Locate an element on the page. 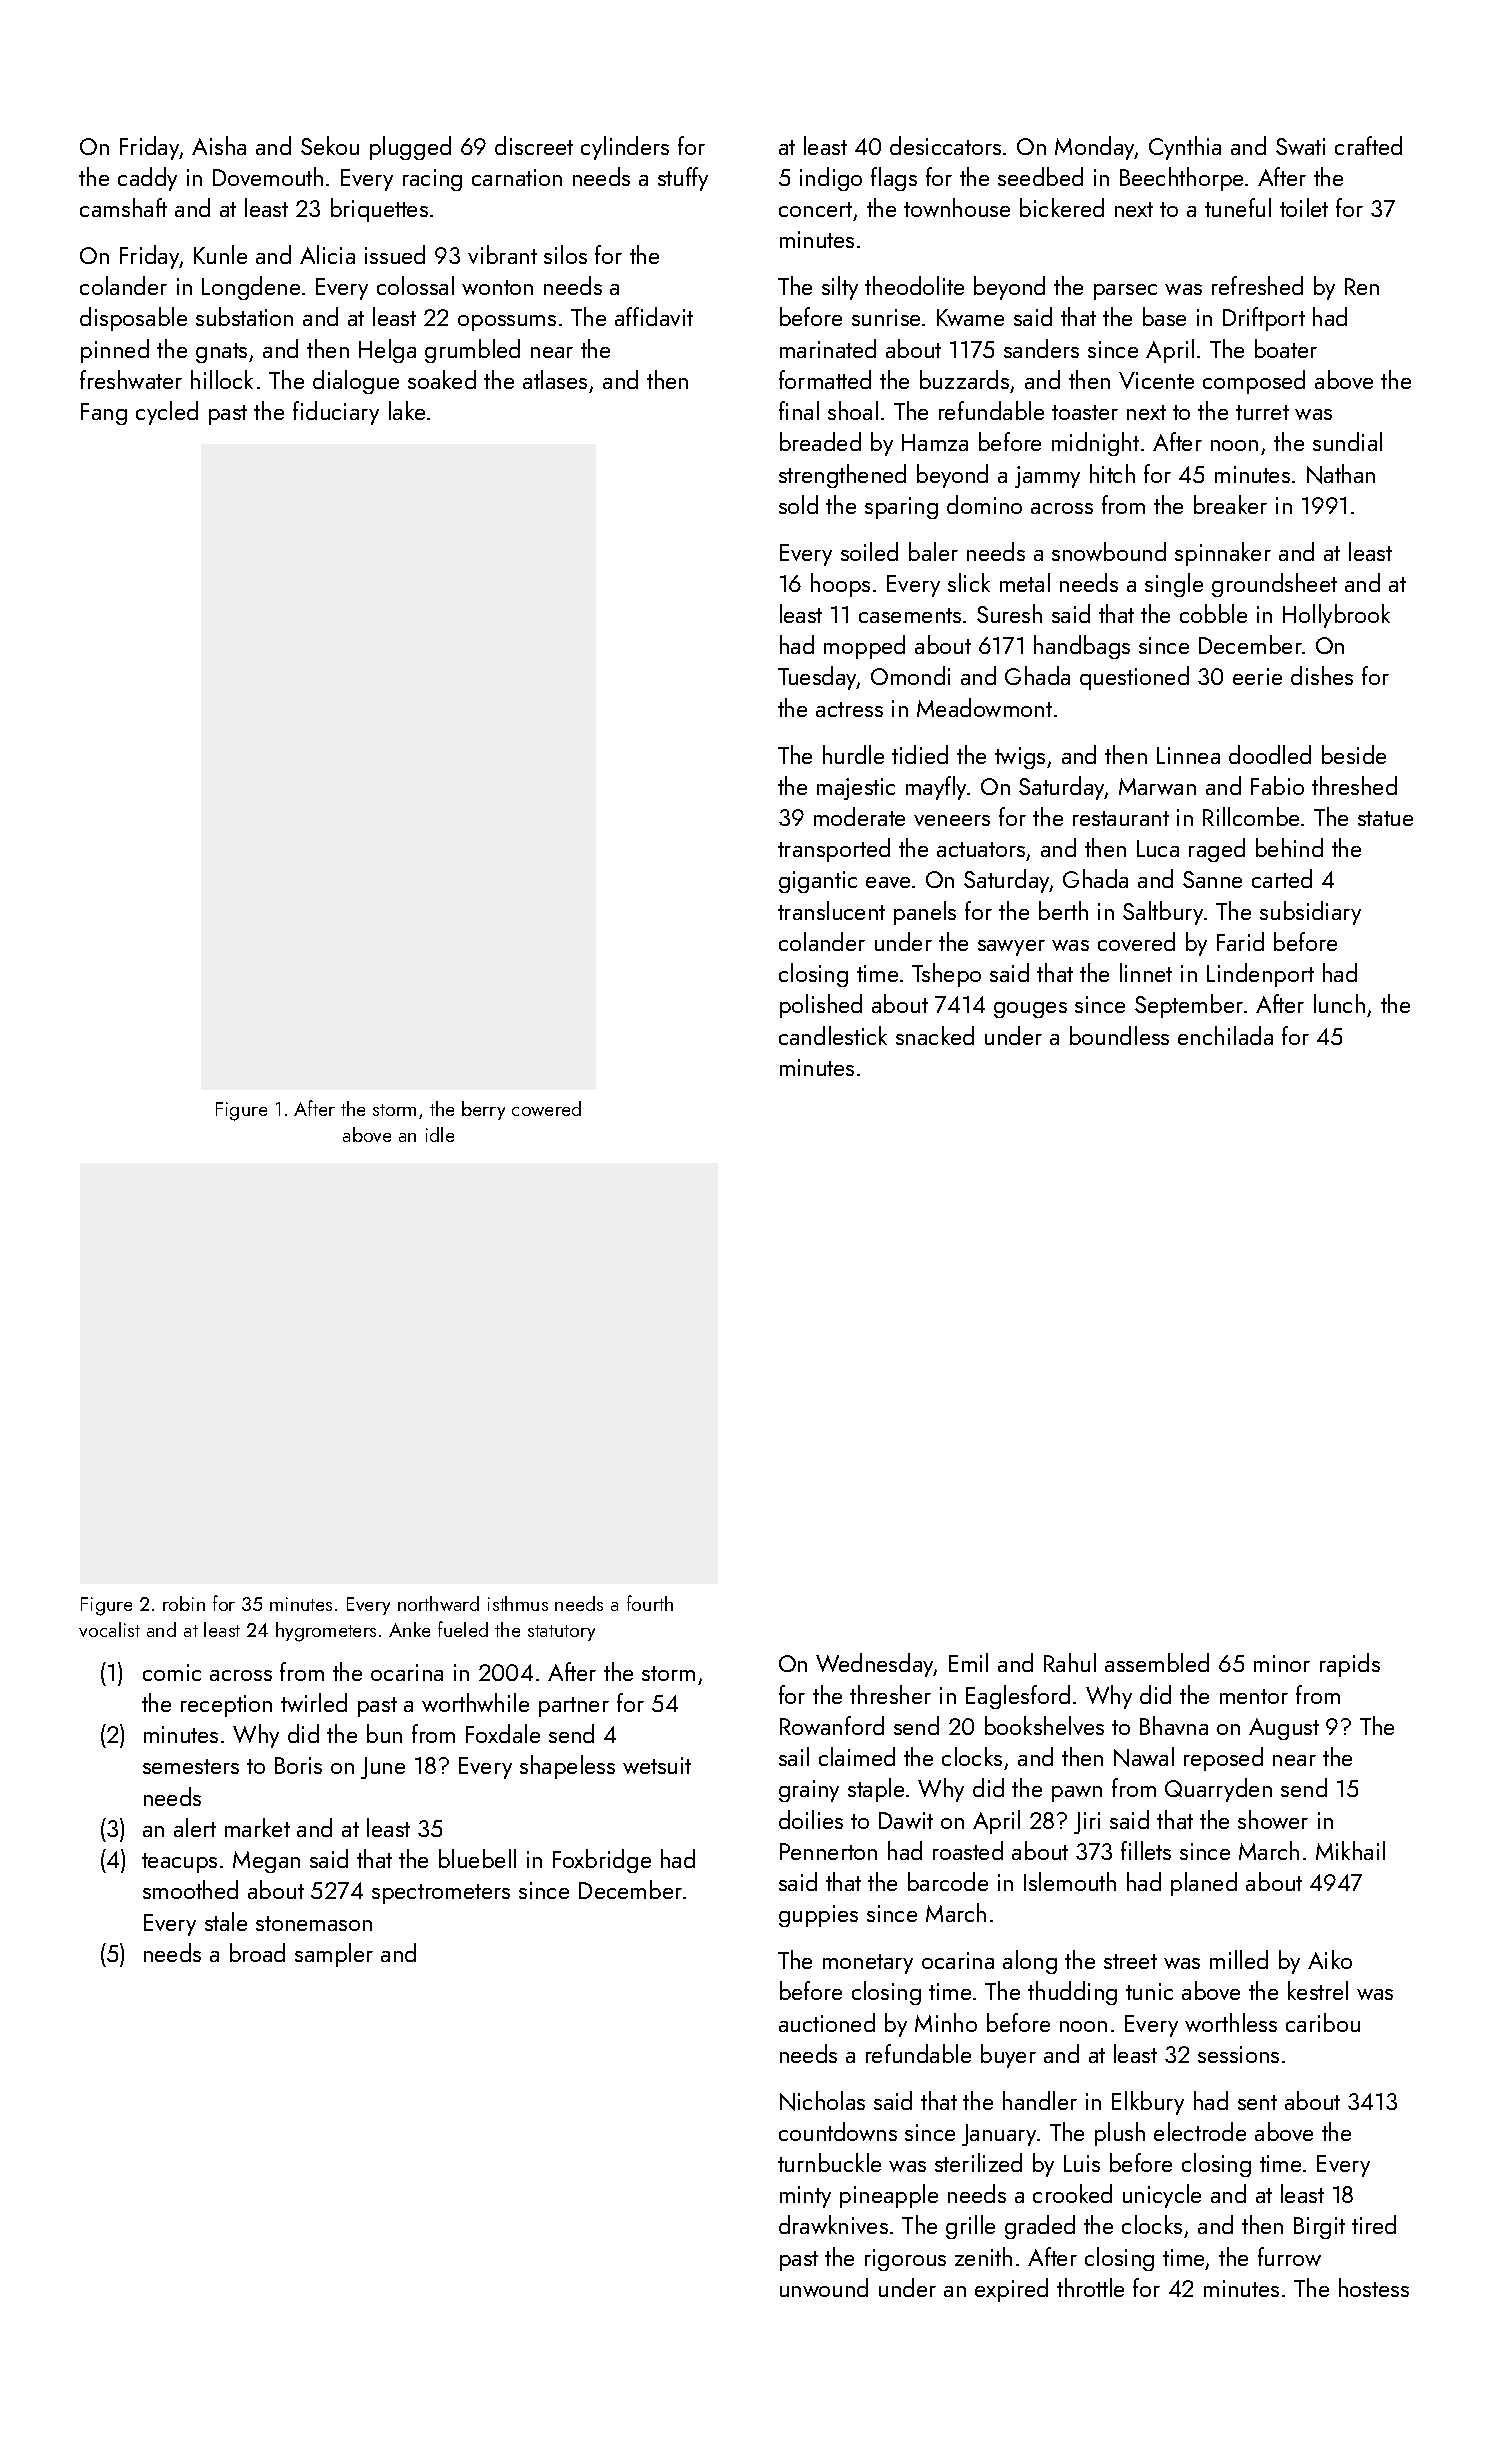 This page has width=1496, height=2464. breaker is located at coordinates (1230, 504).
